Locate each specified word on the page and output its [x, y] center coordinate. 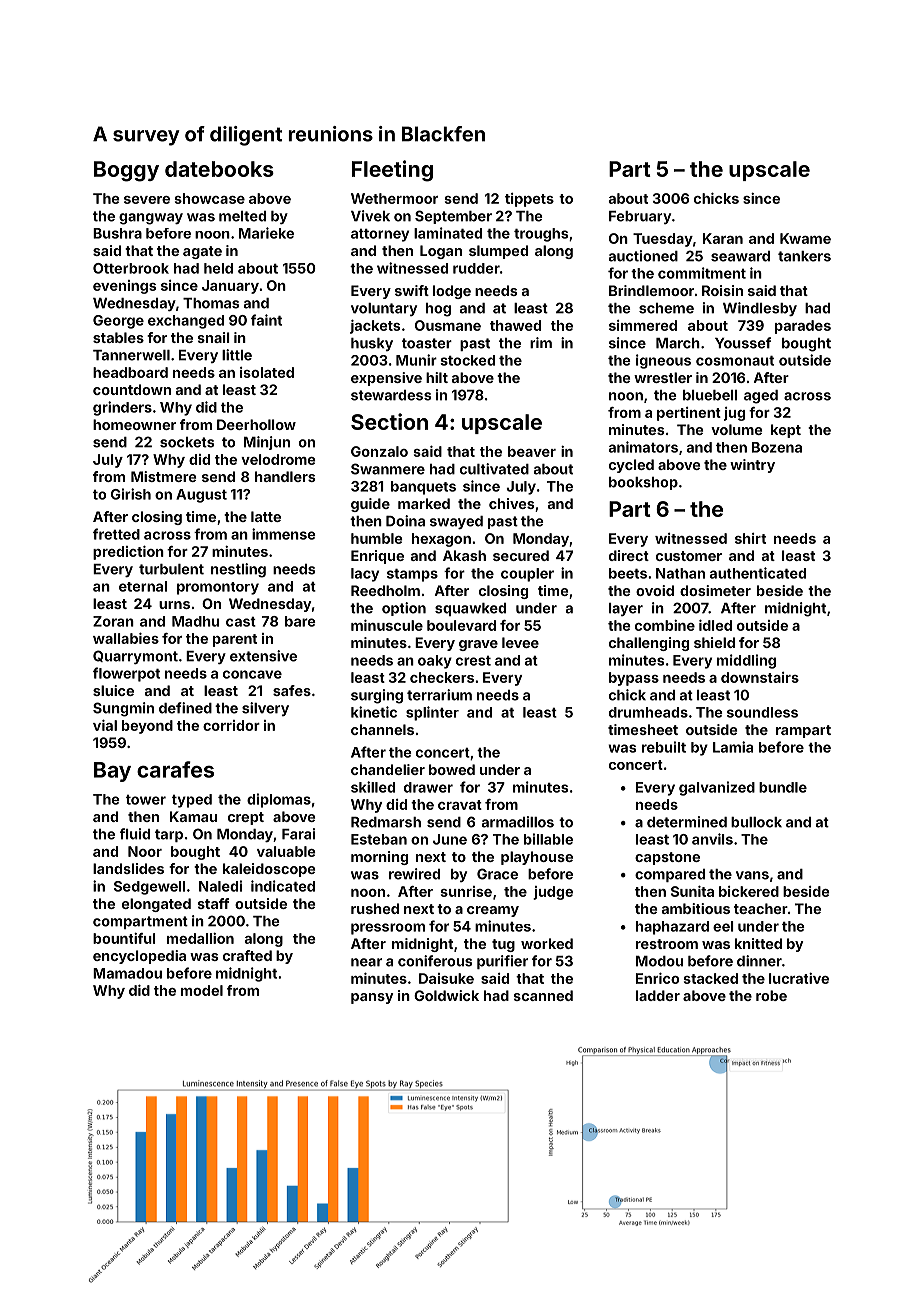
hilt [437, 377]
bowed [452, 769]
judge [553, 893]
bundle [783, 787]
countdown [132, 389]
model [202, 990]
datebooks [219, 169]
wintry [752, 466]
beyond [147, 727]
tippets [529, 200]
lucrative [799, 978]
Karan [723, 238]
